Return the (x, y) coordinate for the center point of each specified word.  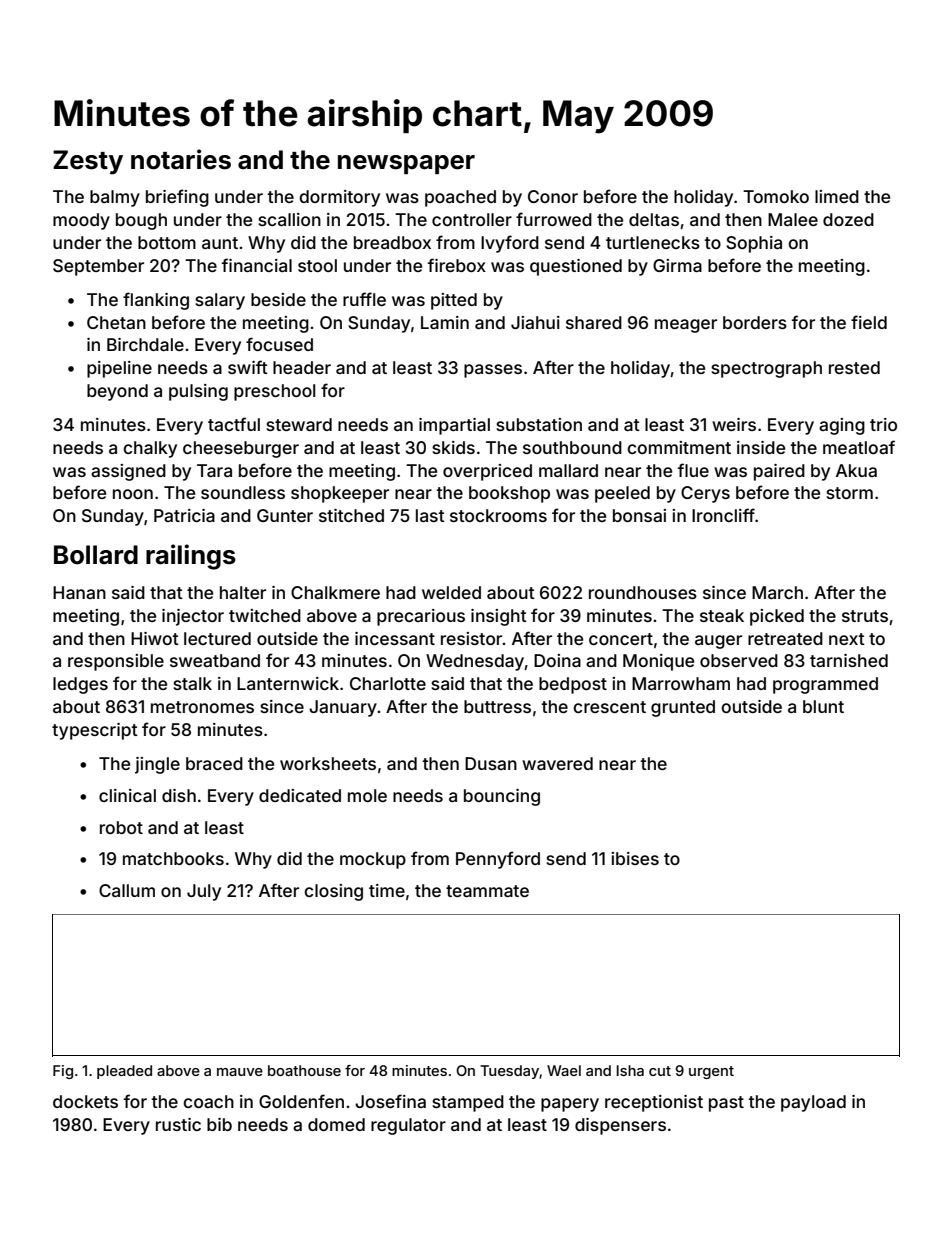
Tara (214, 470)
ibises (635, 858)
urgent (711, 1072)
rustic (178, 1124)
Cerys (705, 494)
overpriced (487, 472)
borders (755, 322)
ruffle (364, 299)
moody (81, 221)
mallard (568, 470)
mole (367, 795)
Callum (127, 890)
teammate (487, 891)
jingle (157, 765)
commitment (679, 447)
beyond (117, 392)
